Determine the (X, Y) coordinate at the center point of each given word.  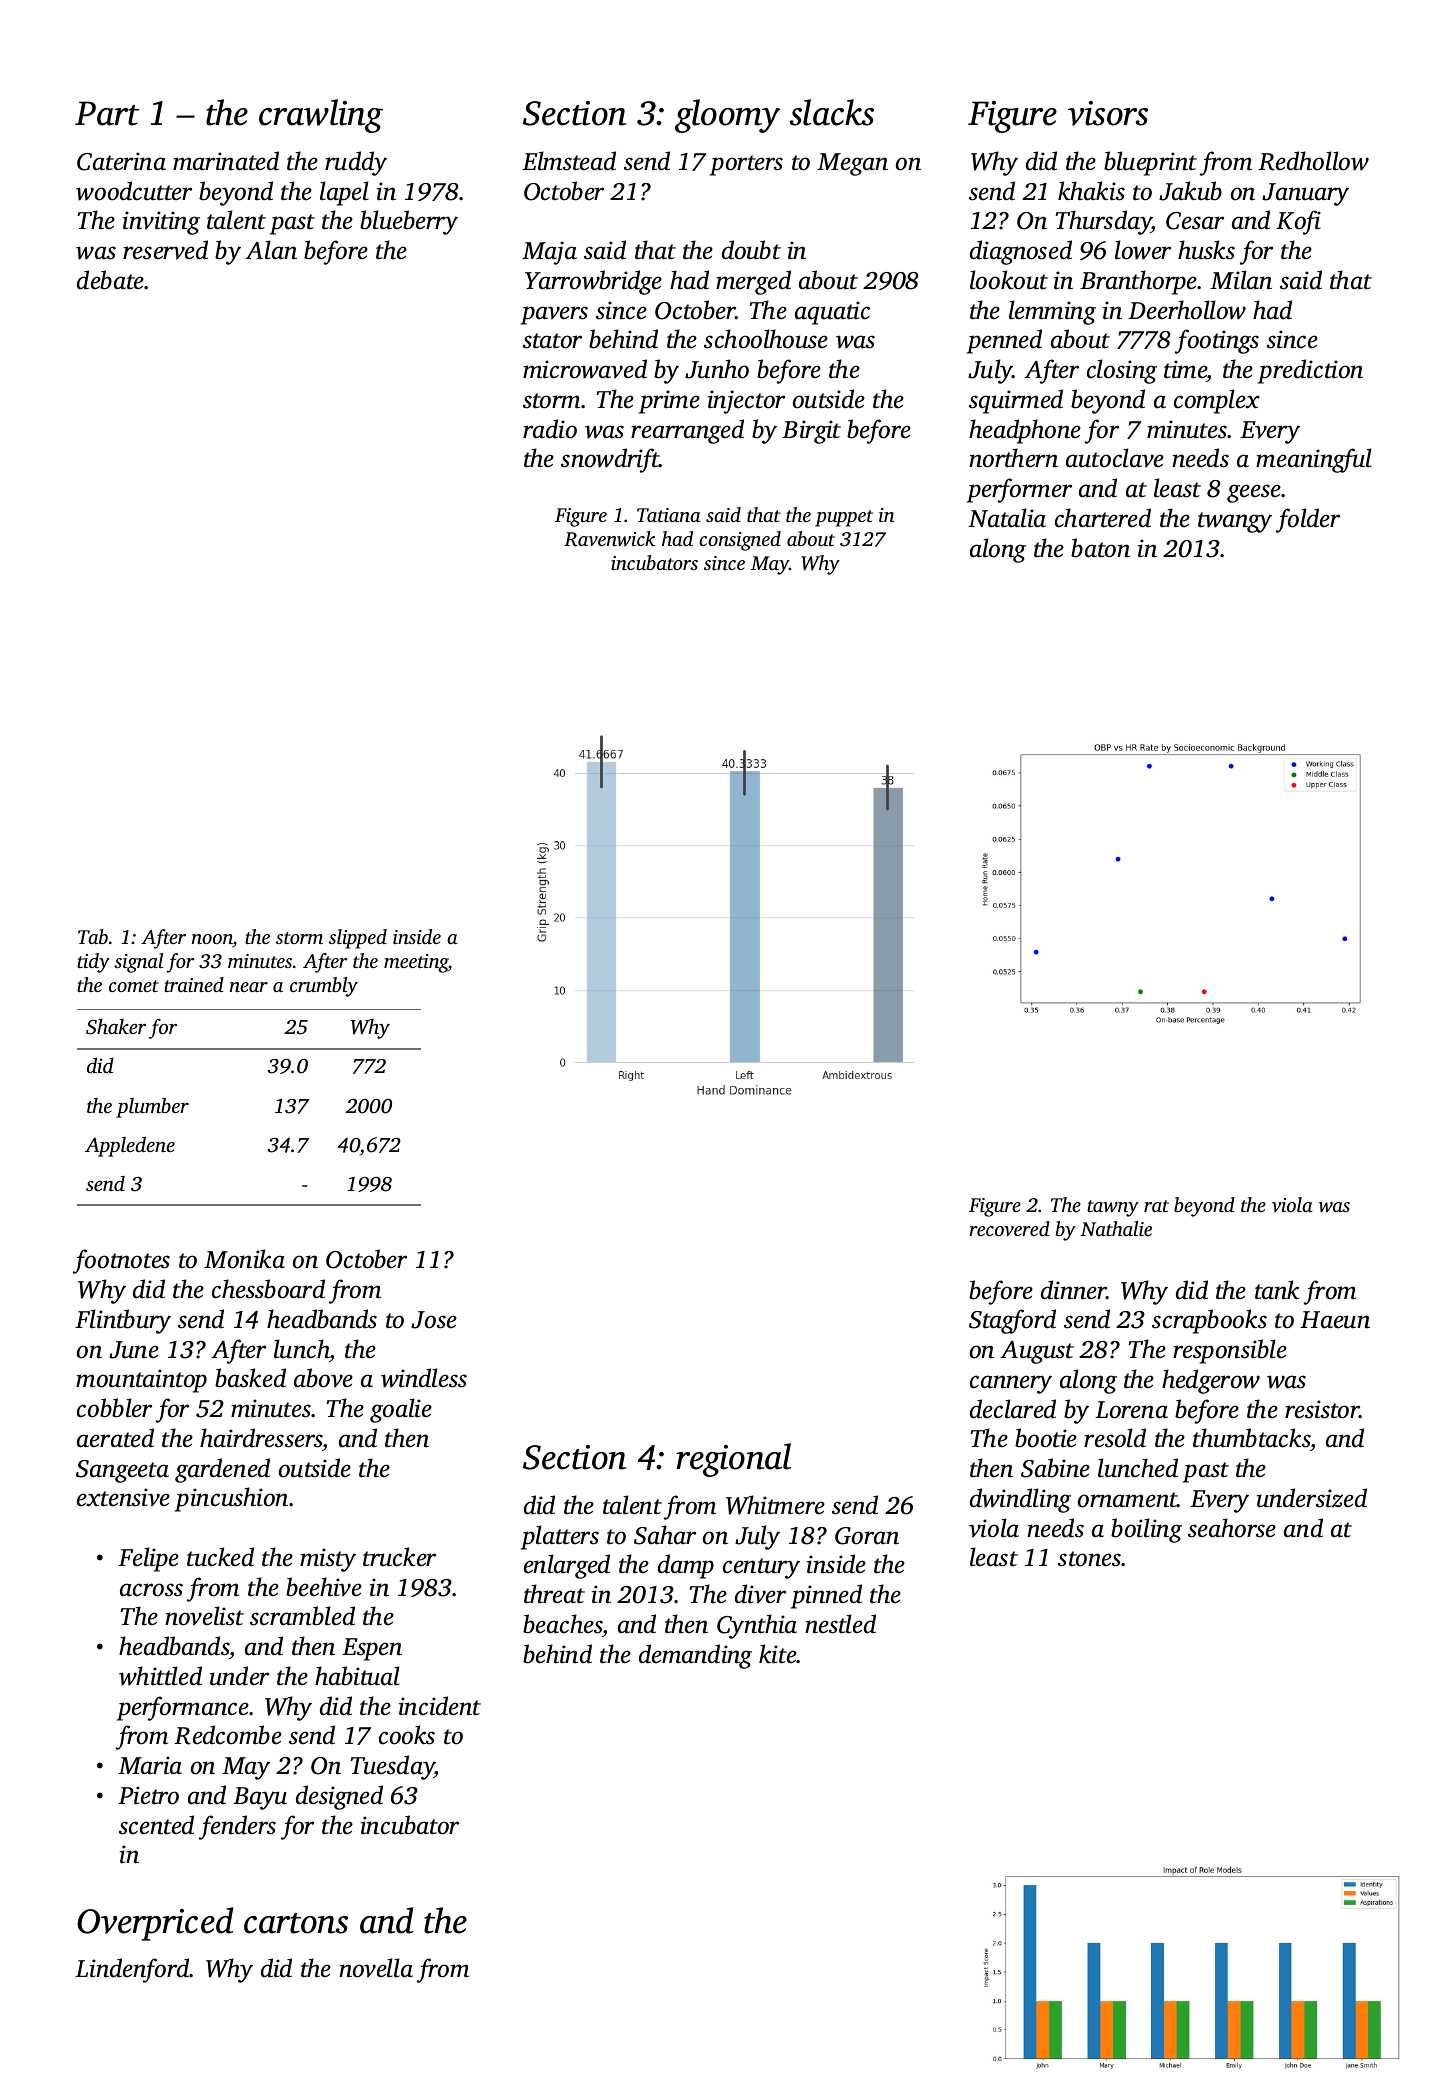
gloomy (727, 116)
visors (1108, 113)
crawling (321, 116)
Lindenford (132, 1970)
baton (1100, 548)
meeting (416, 963)
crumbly (324, 987)
